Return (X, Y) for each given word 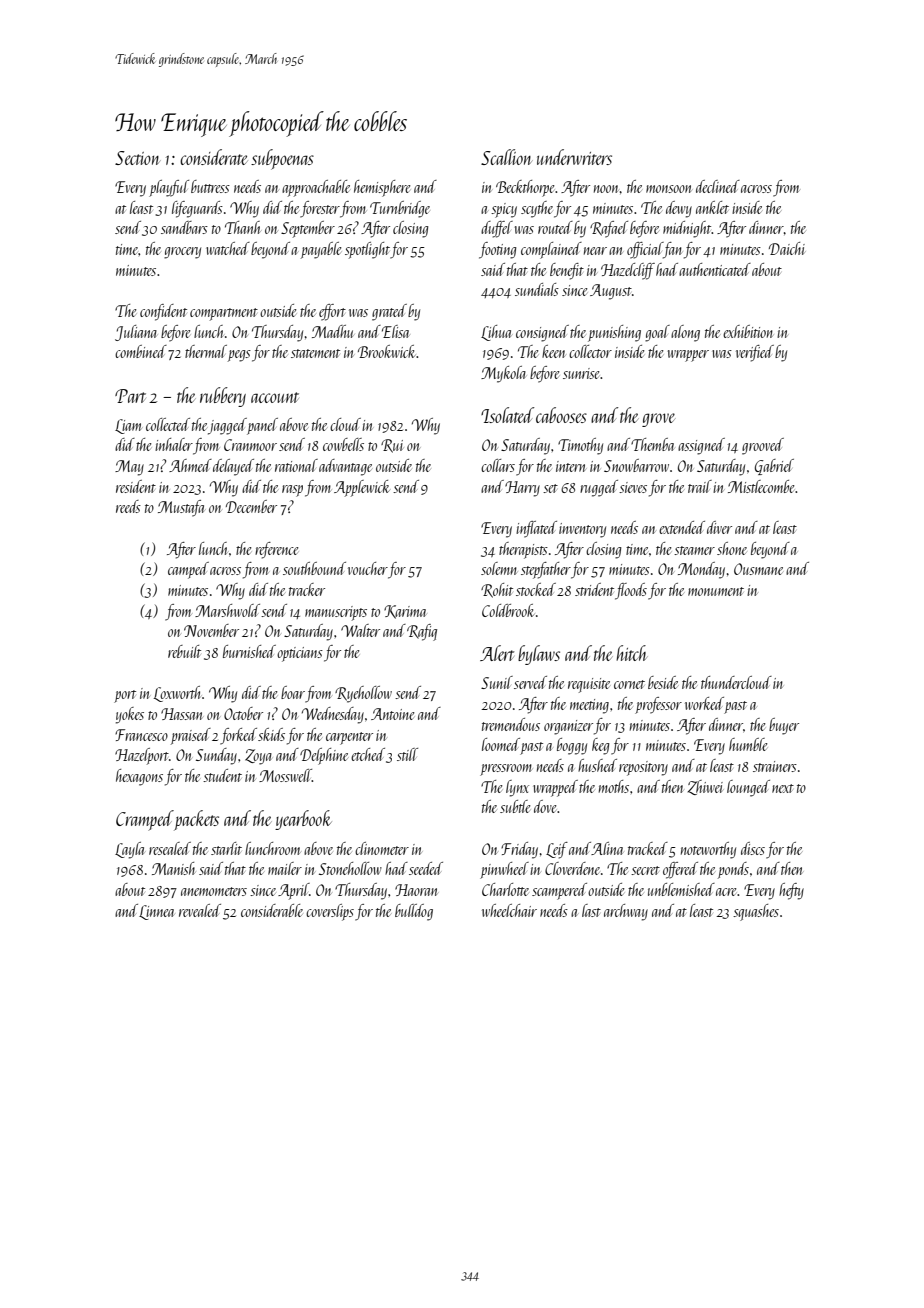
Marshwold (227, 610)
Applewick (362, 488)
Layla (130, 850)
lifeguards (197, 209)
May (129, 468)
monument (716, 591)
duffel (497, 229)
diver (719, 527)
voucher (368, 568)
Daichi (787, 248)
